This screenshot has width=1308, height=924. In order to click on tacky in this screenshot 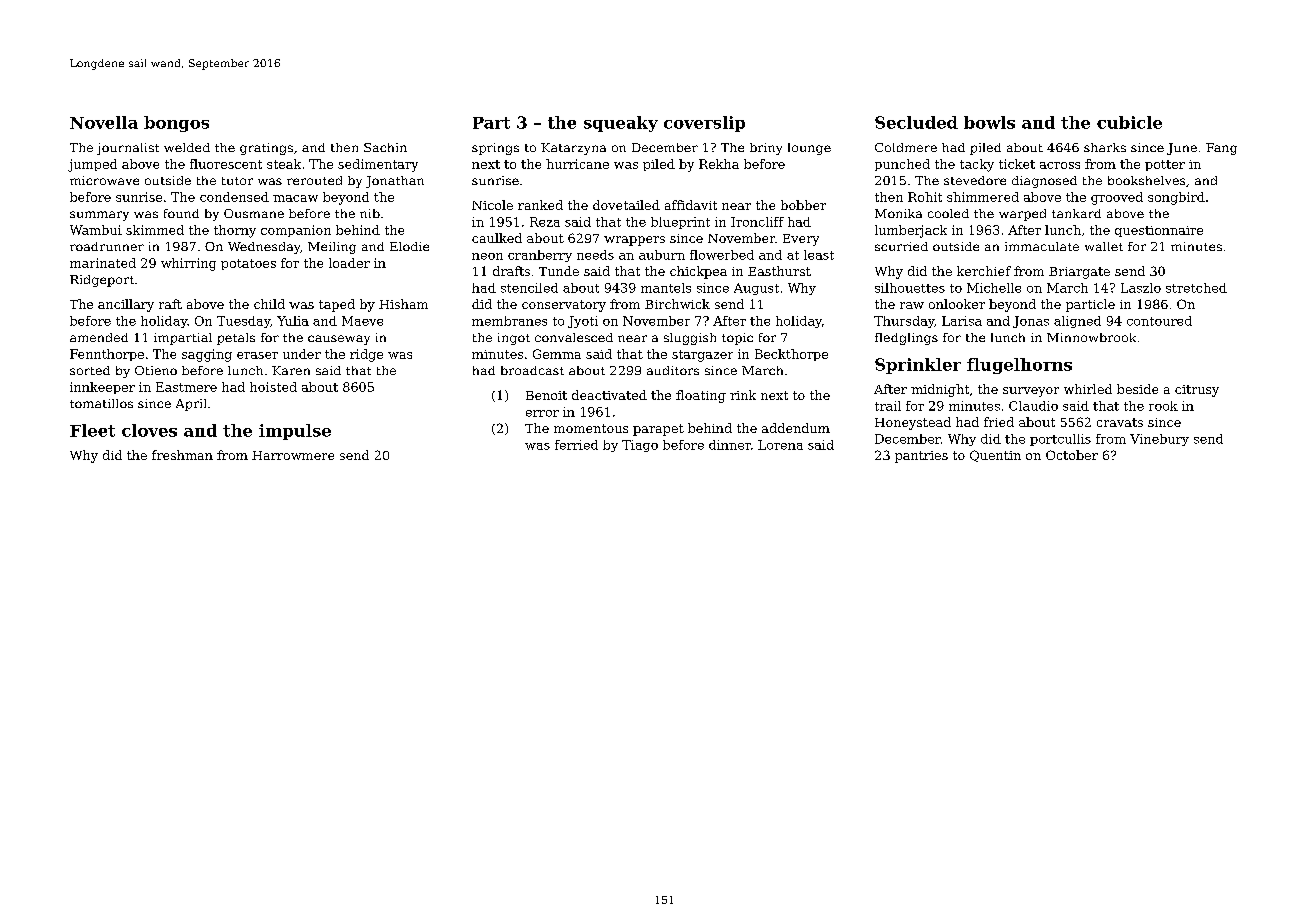, I will do `click(977, 165)`.
